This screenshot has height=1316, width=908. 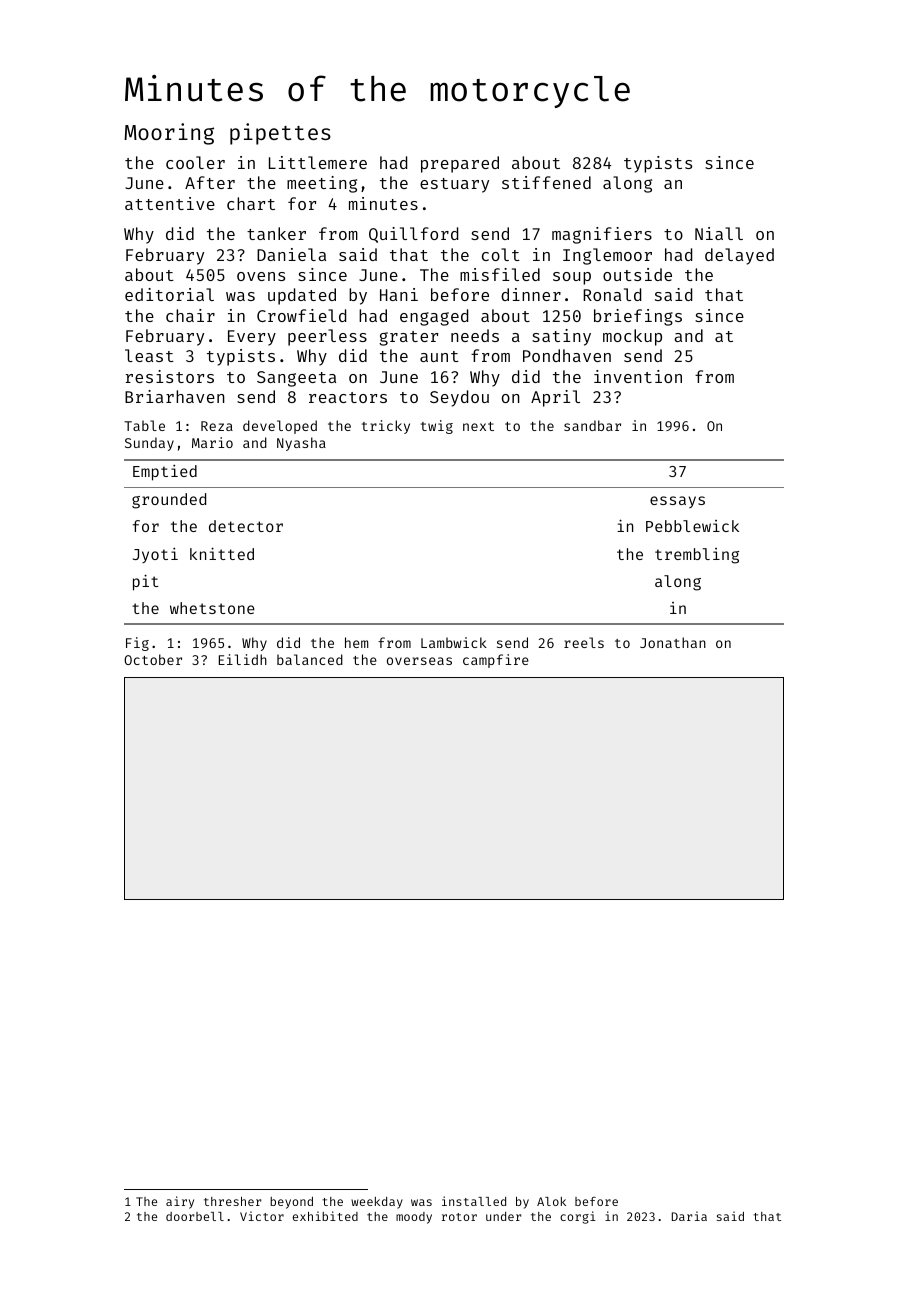 What do you see at coordinates (719, 233) in the screenshot?
I see `Niall` at bounding box center [719, 233].
